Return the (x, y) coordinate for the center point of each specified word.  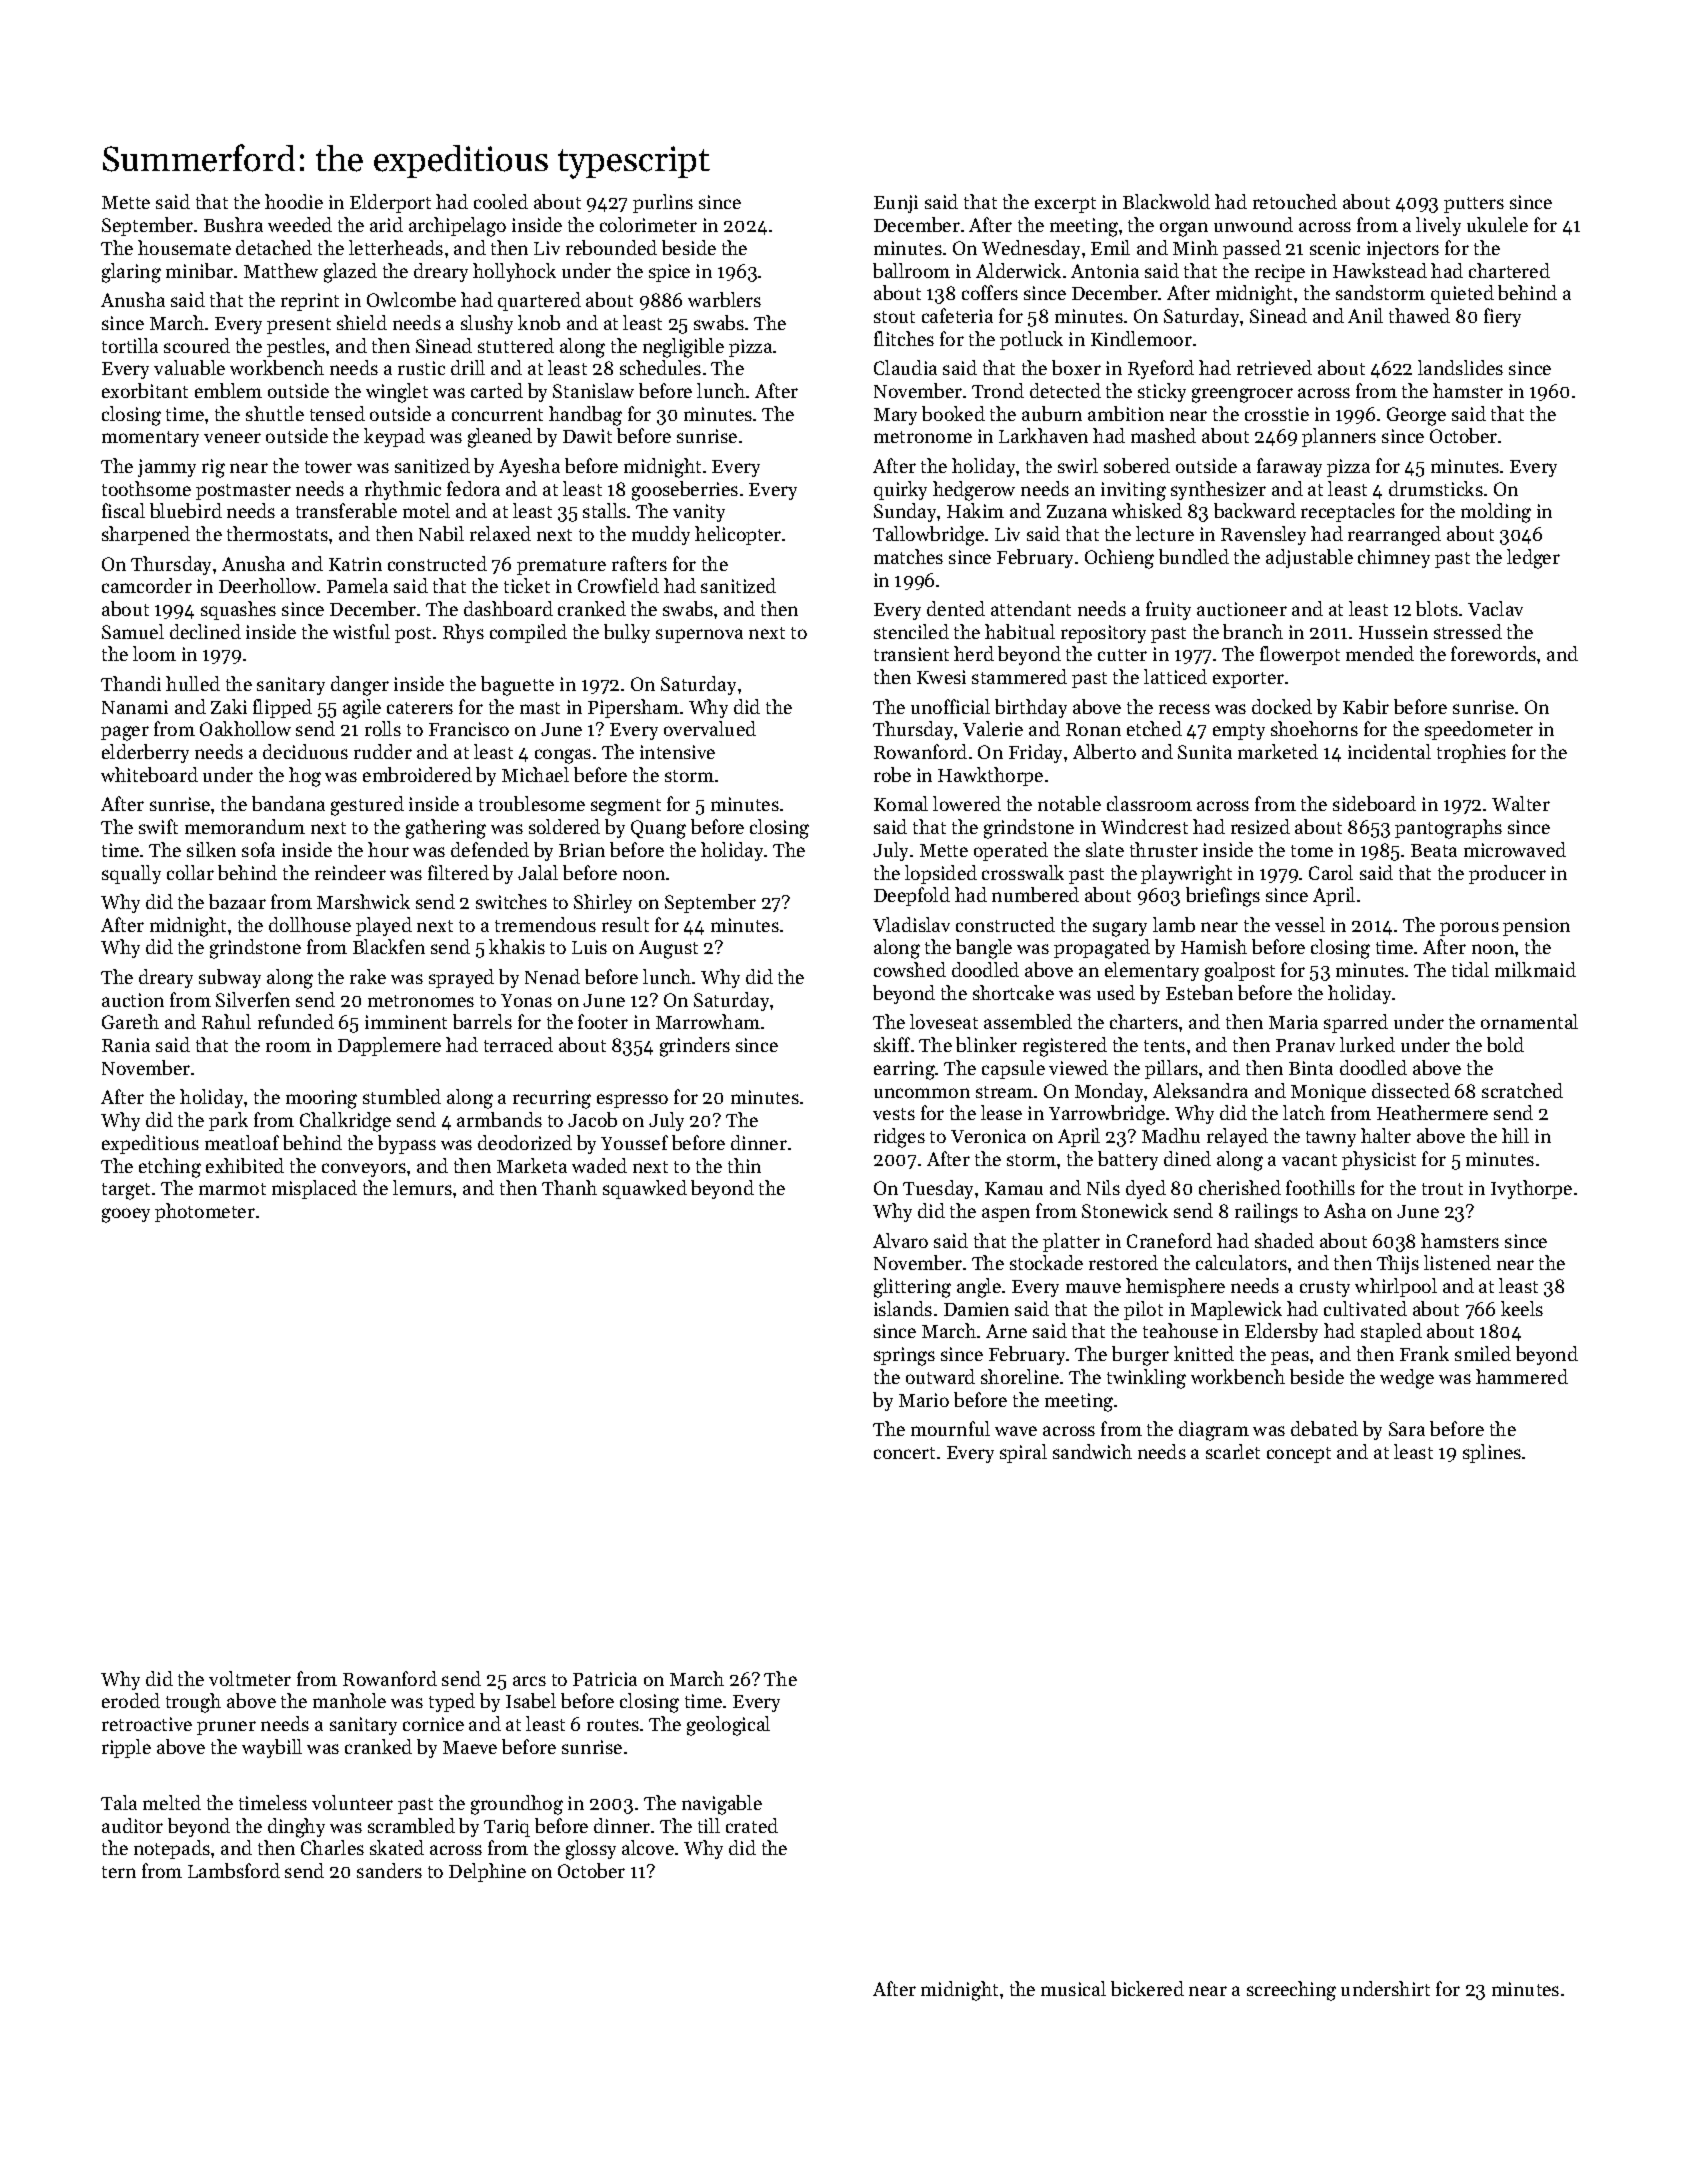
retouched (1295, 201)
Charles (332, 1847)
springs (904, 1356)
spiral (1023, 1453)
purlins (663, 203)
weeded (300, 224)
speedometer (1479, 730)
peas (1290, 1358)
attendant (1031, 608)
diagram (1214, 1431)
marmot (232, 1189)
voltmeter (250, 1678)
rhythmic (403, 490)
